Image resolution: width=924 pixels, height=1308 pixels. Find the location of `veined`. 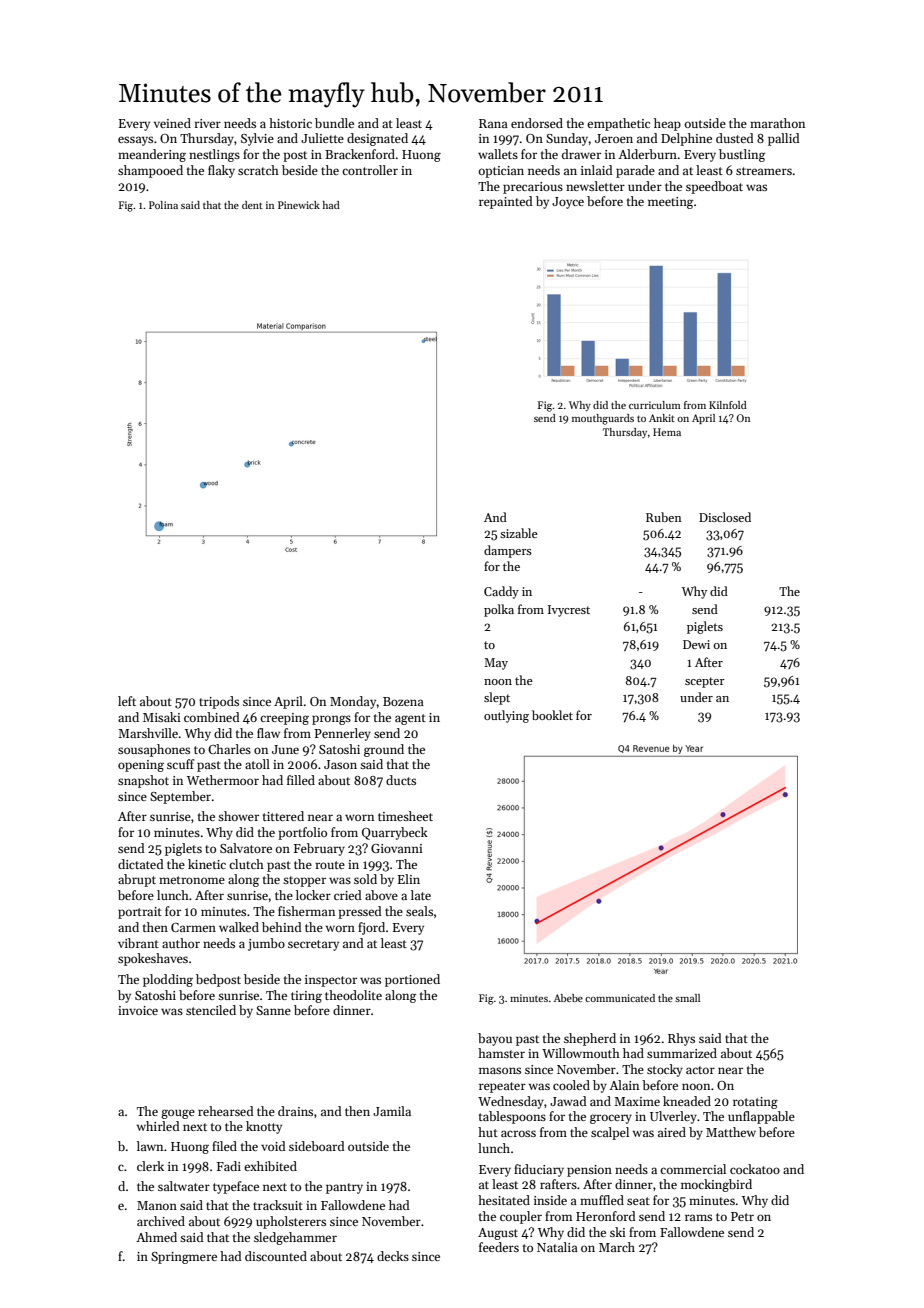

veined is located at coordinates (172, 123).
